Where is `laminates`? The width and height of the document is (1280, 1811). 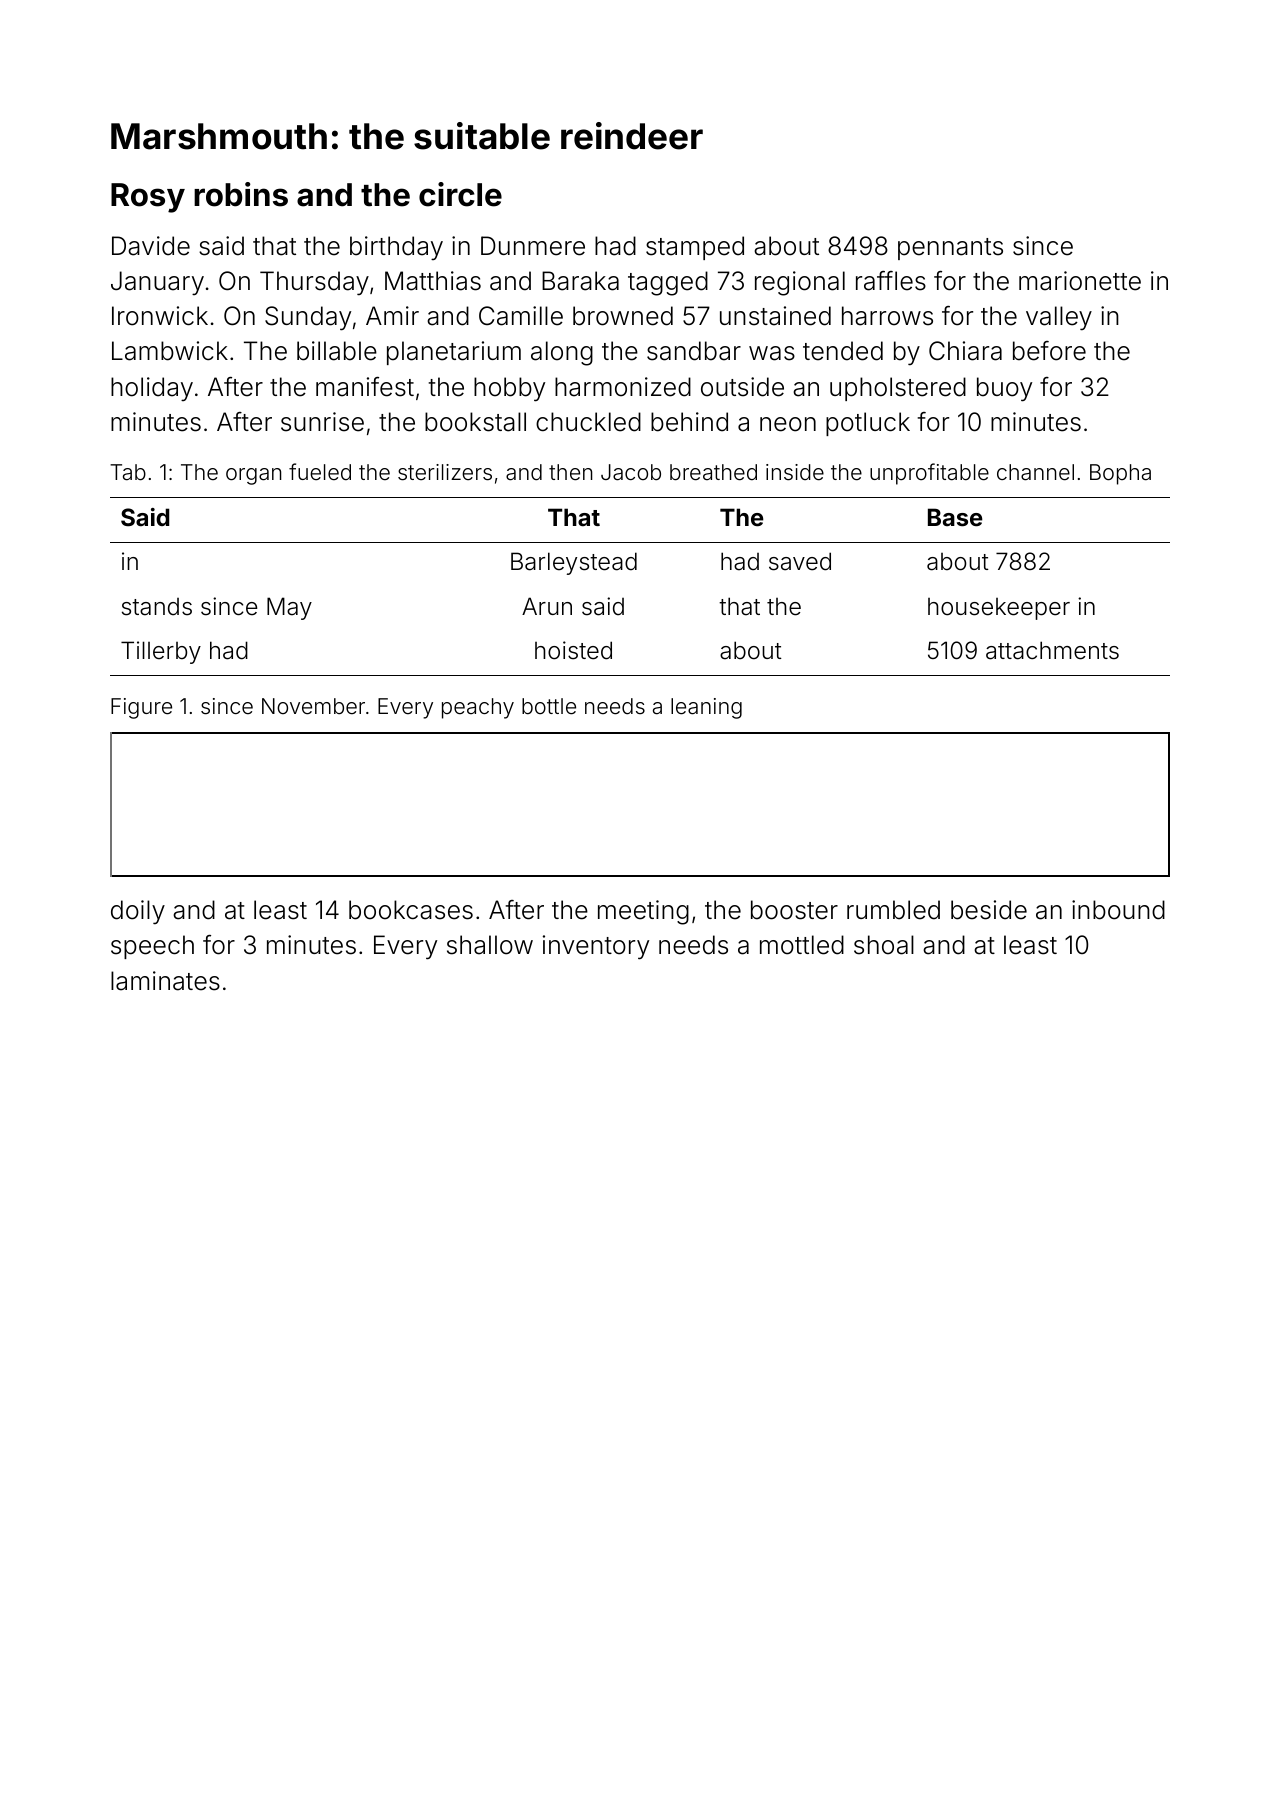 laminates is located at coordinates (165, 981).
